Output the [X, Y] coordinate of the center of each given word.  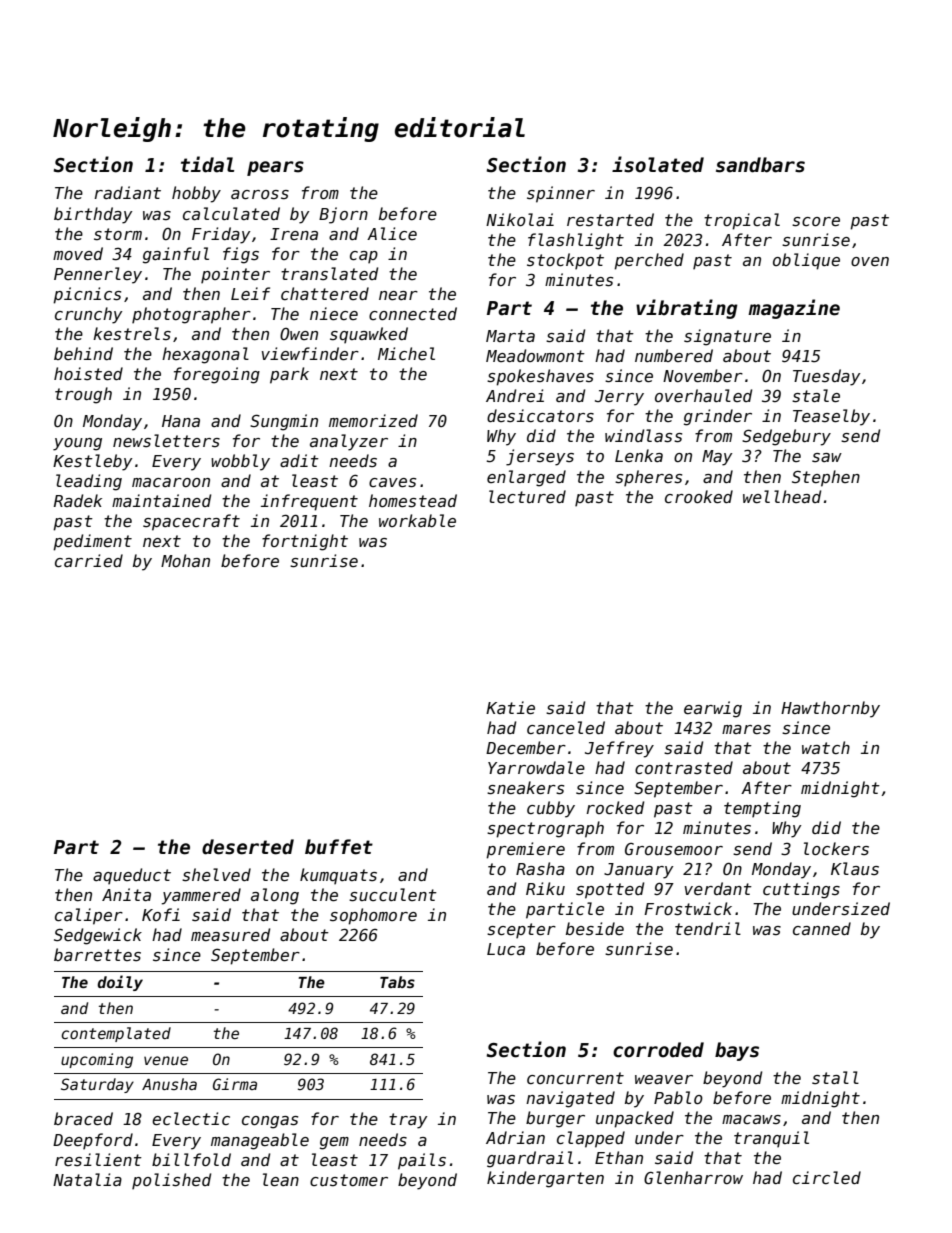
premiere [525, 850]
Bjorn [343, 215]
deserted [248, 847]
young [77, 444]
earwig [713, 709]
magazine [794, 309]
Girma [235, 1084]
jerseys [540, 457]
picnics [87, 295]
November [703, 375]
